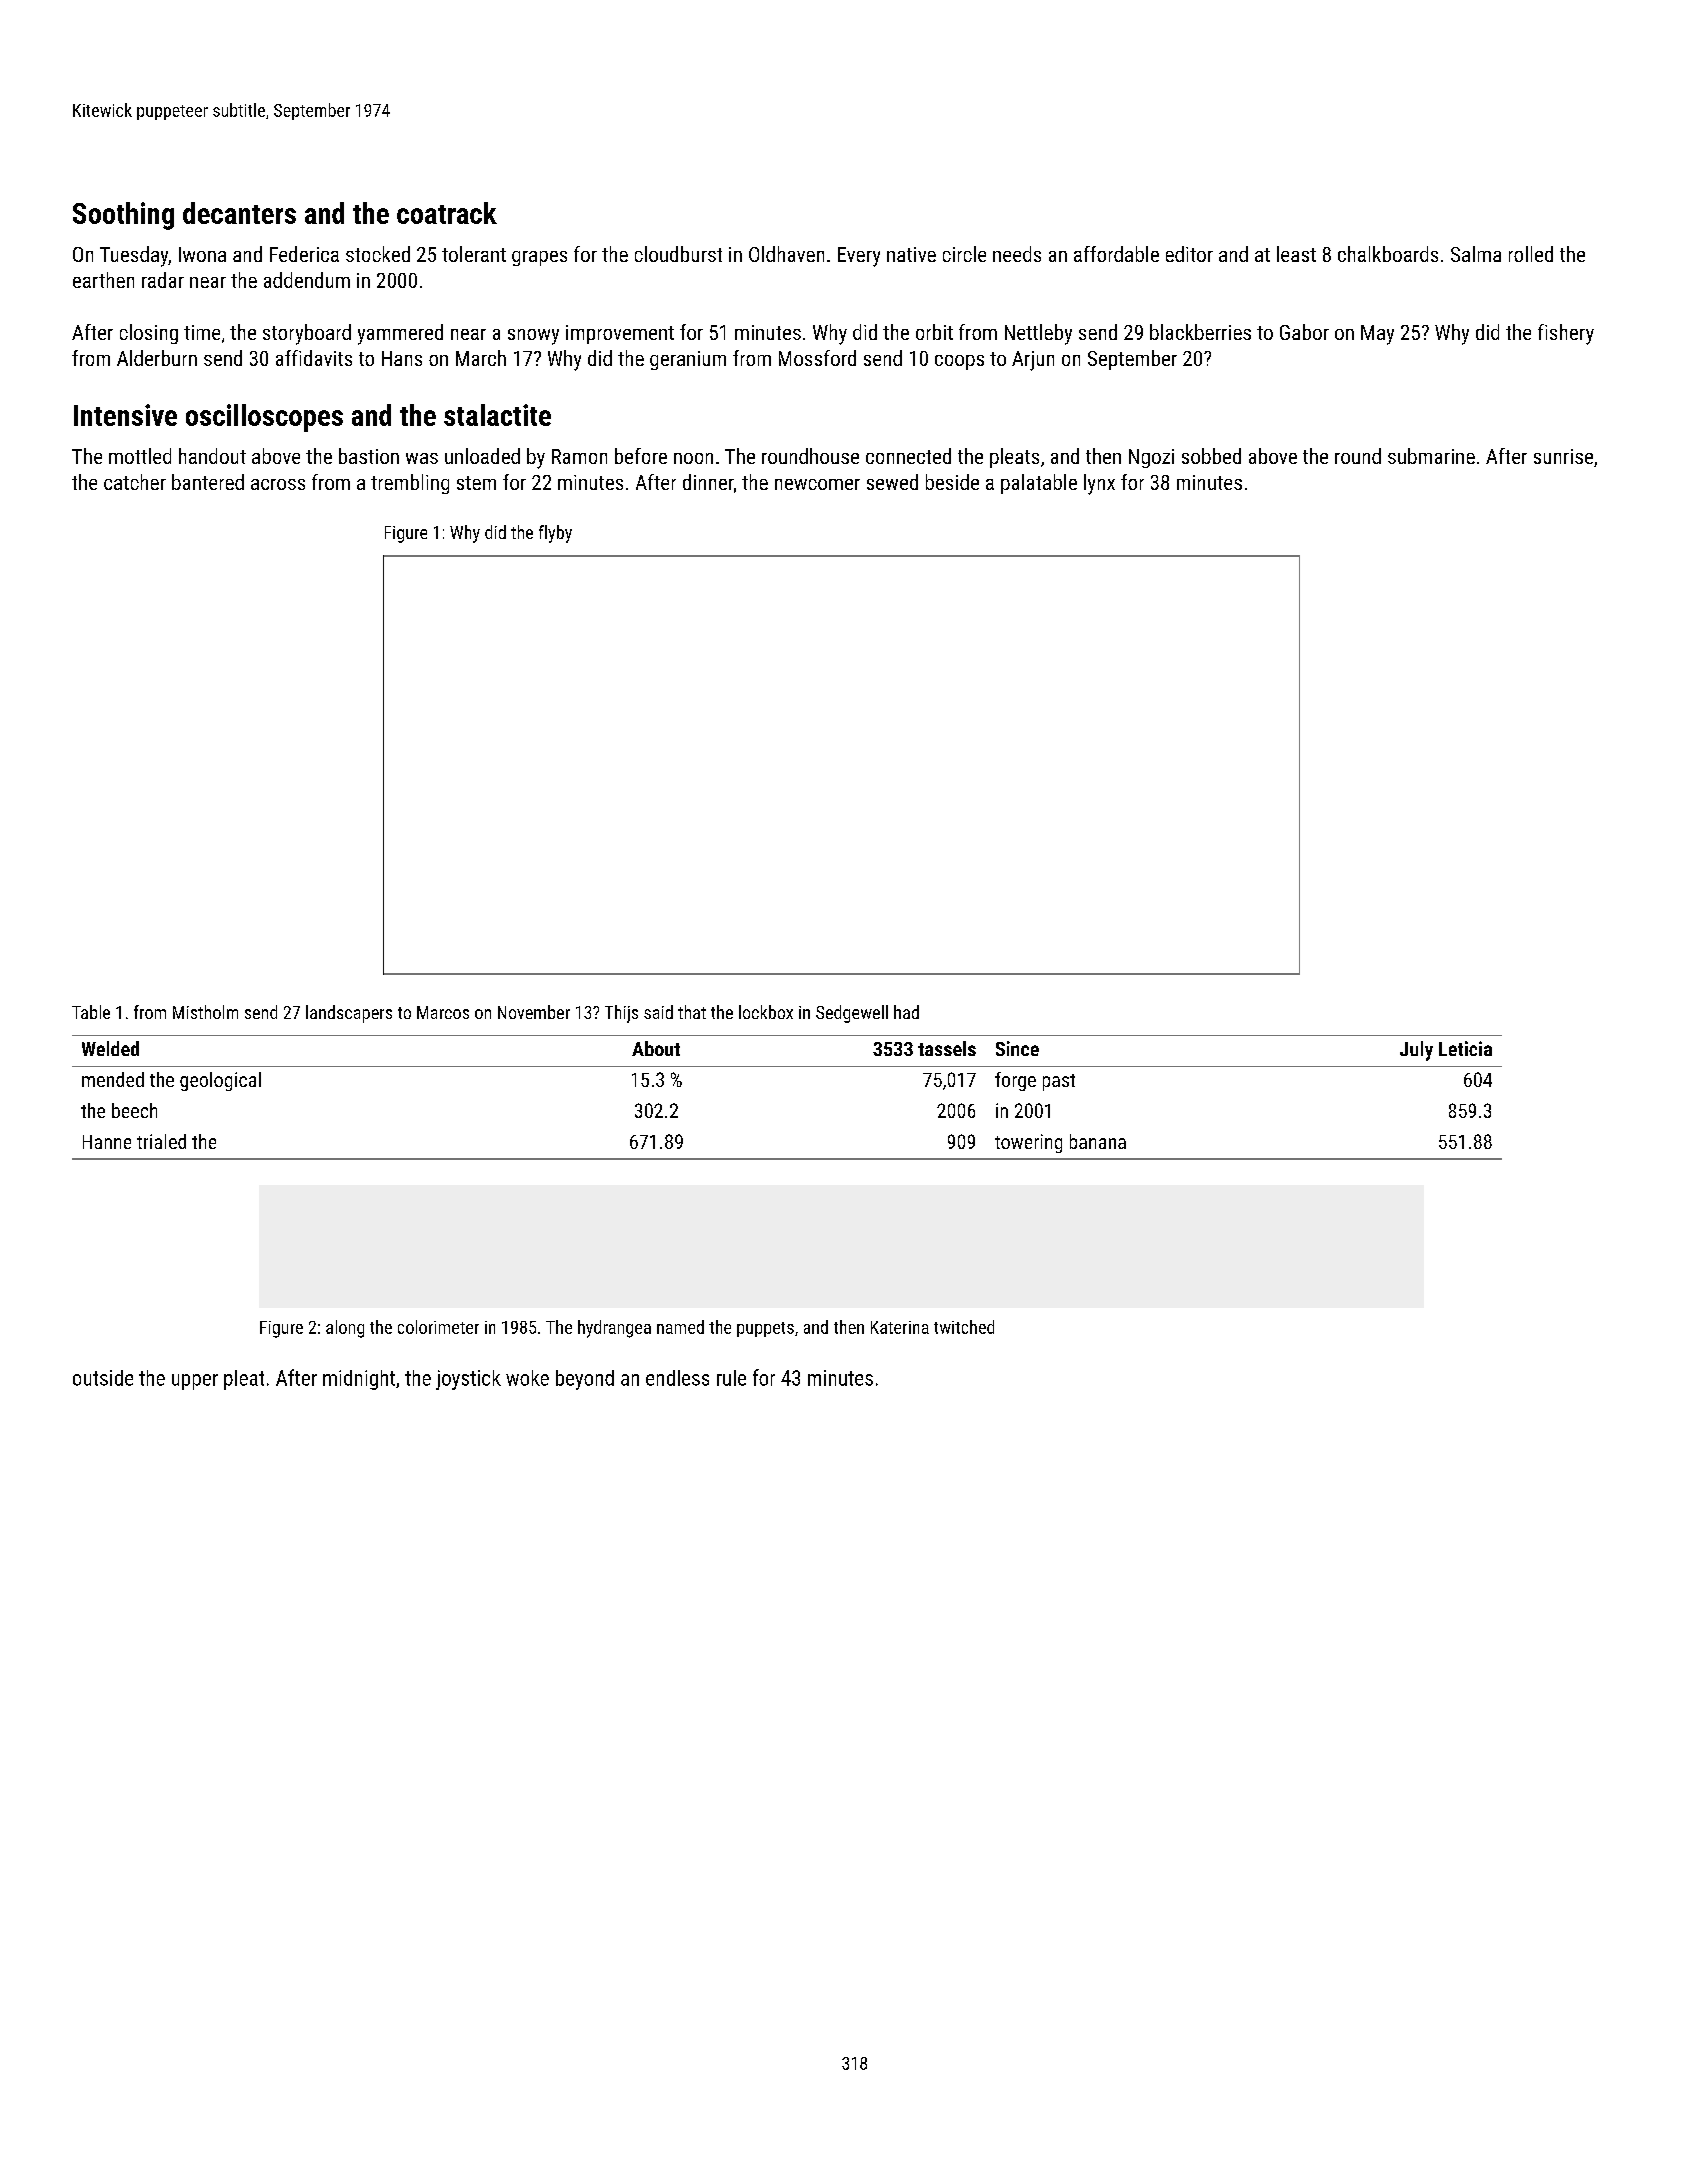  What do you see at coordinates (1017, 254) in the screenshot?
I see `needs` at bounding box center [1017, 254].
